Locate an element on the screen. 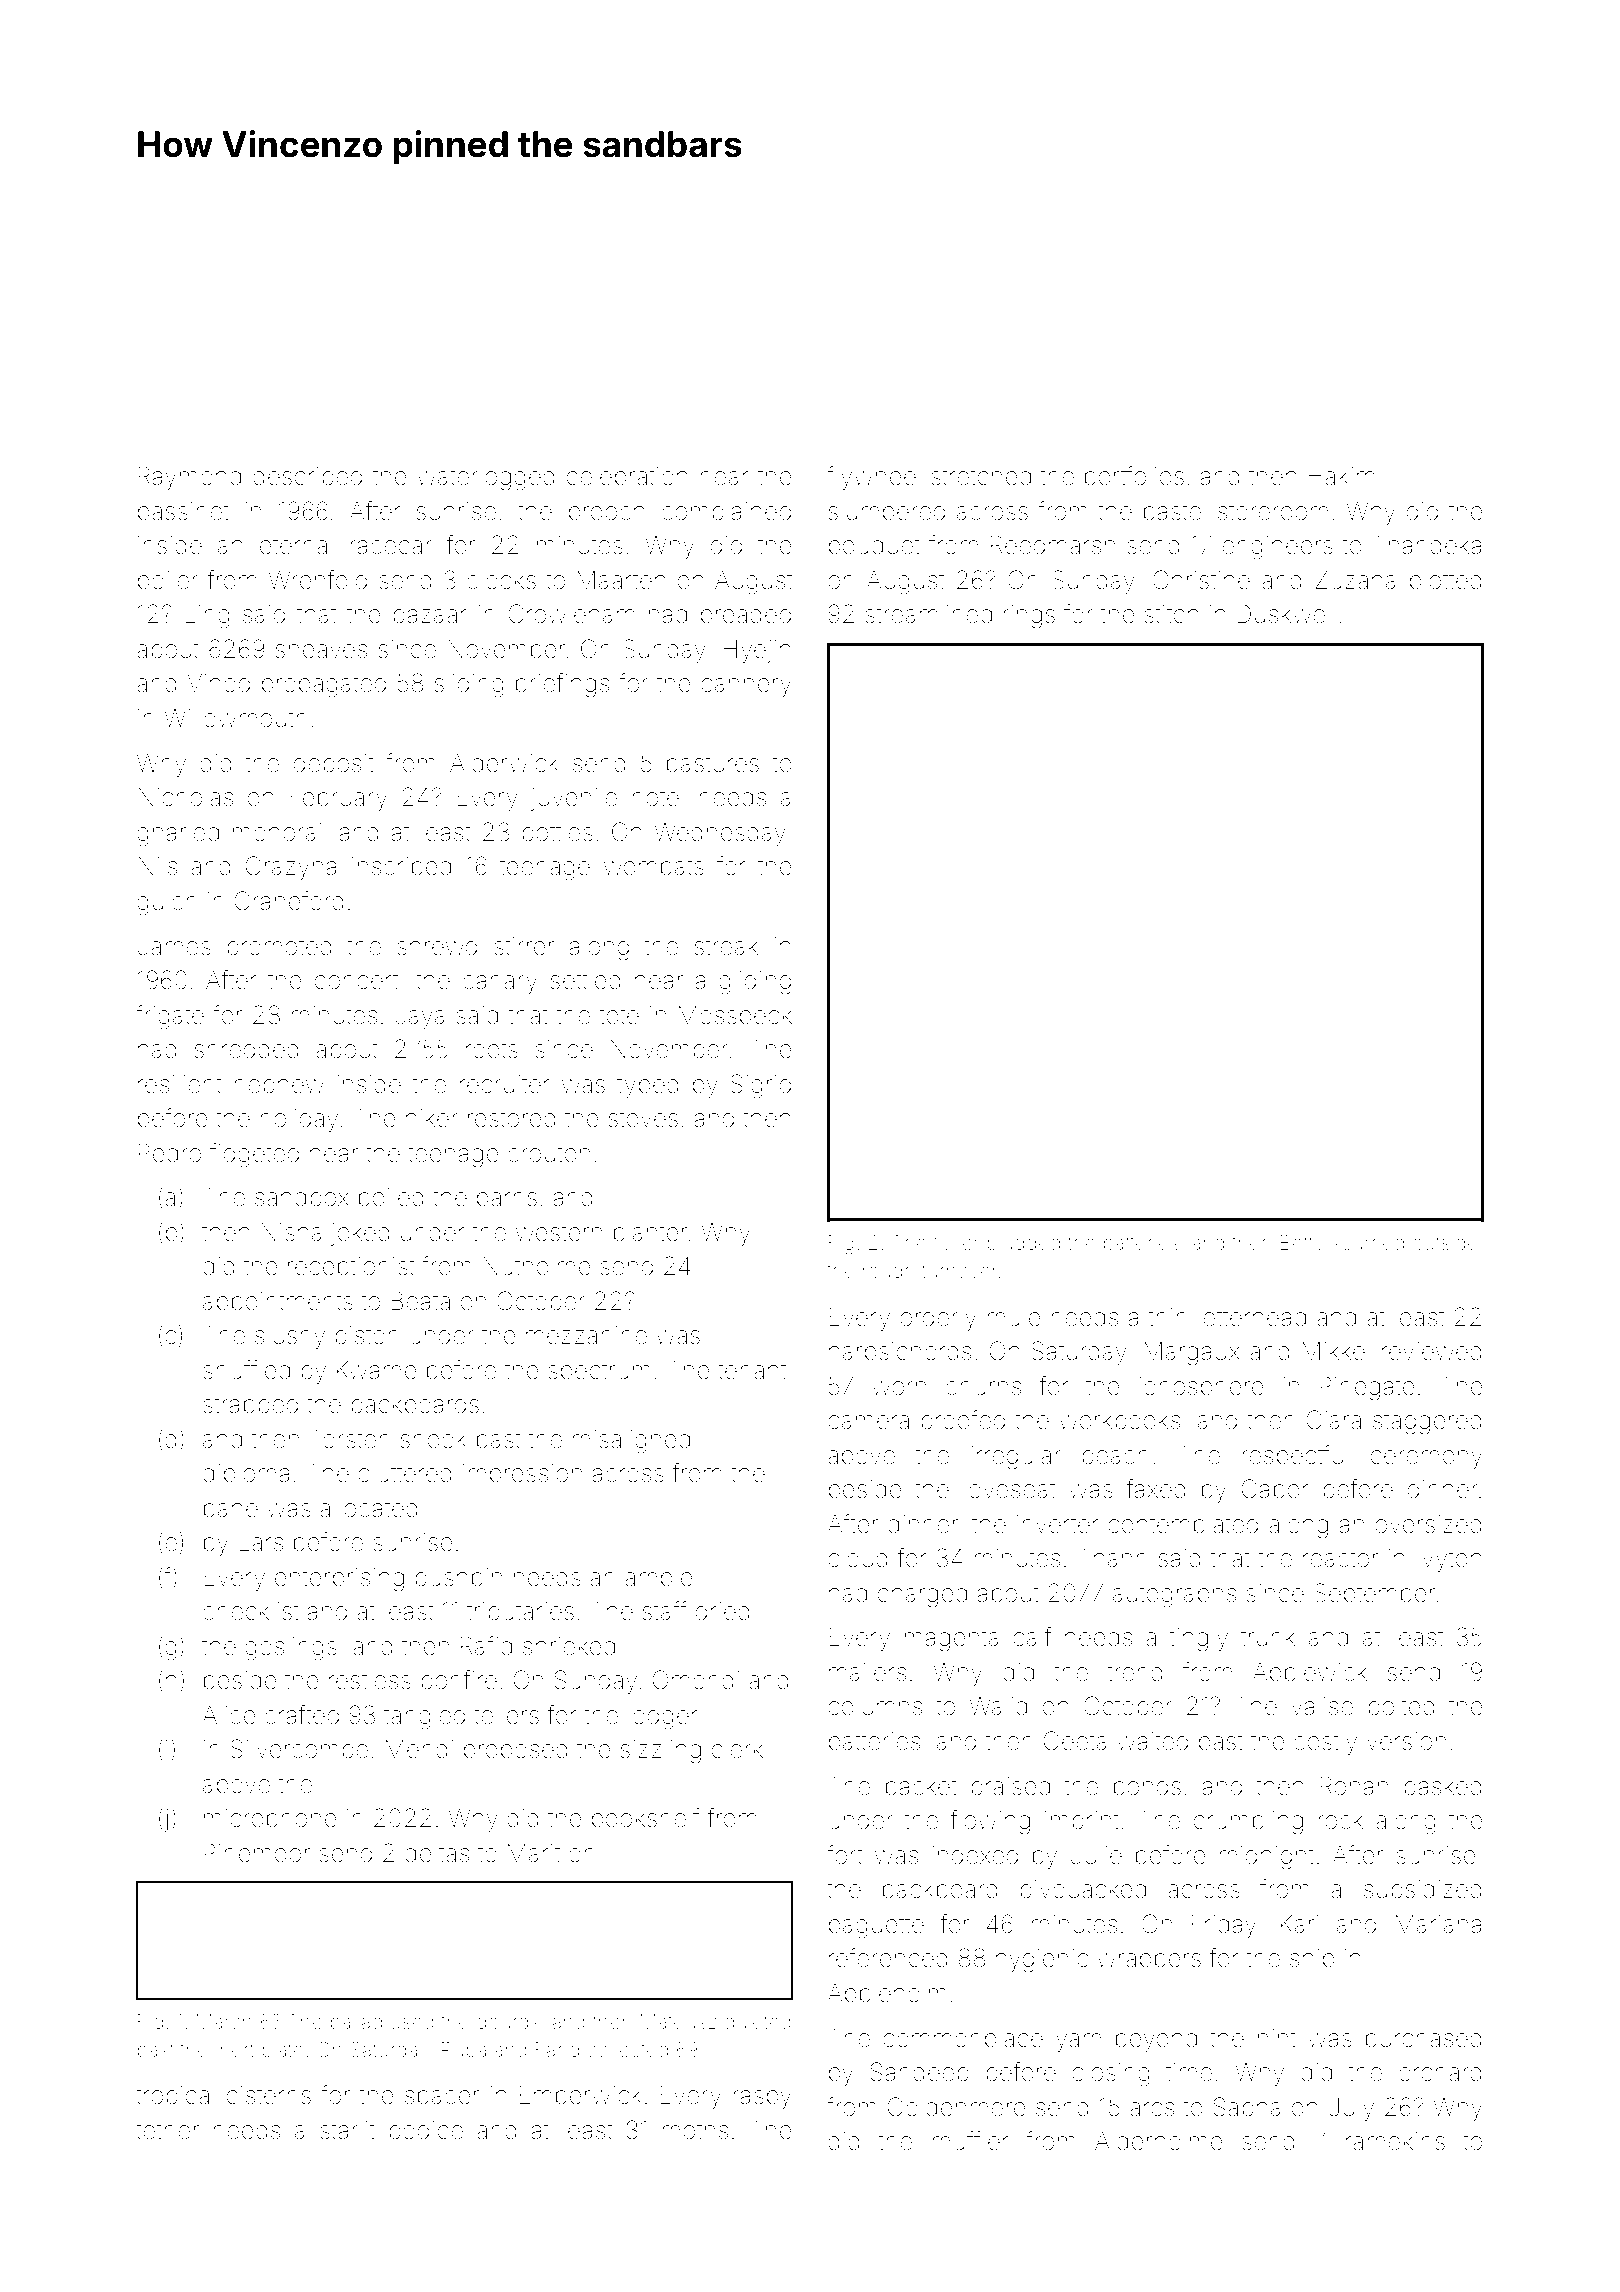  scurried is located at coordinates (1368, 1242).
